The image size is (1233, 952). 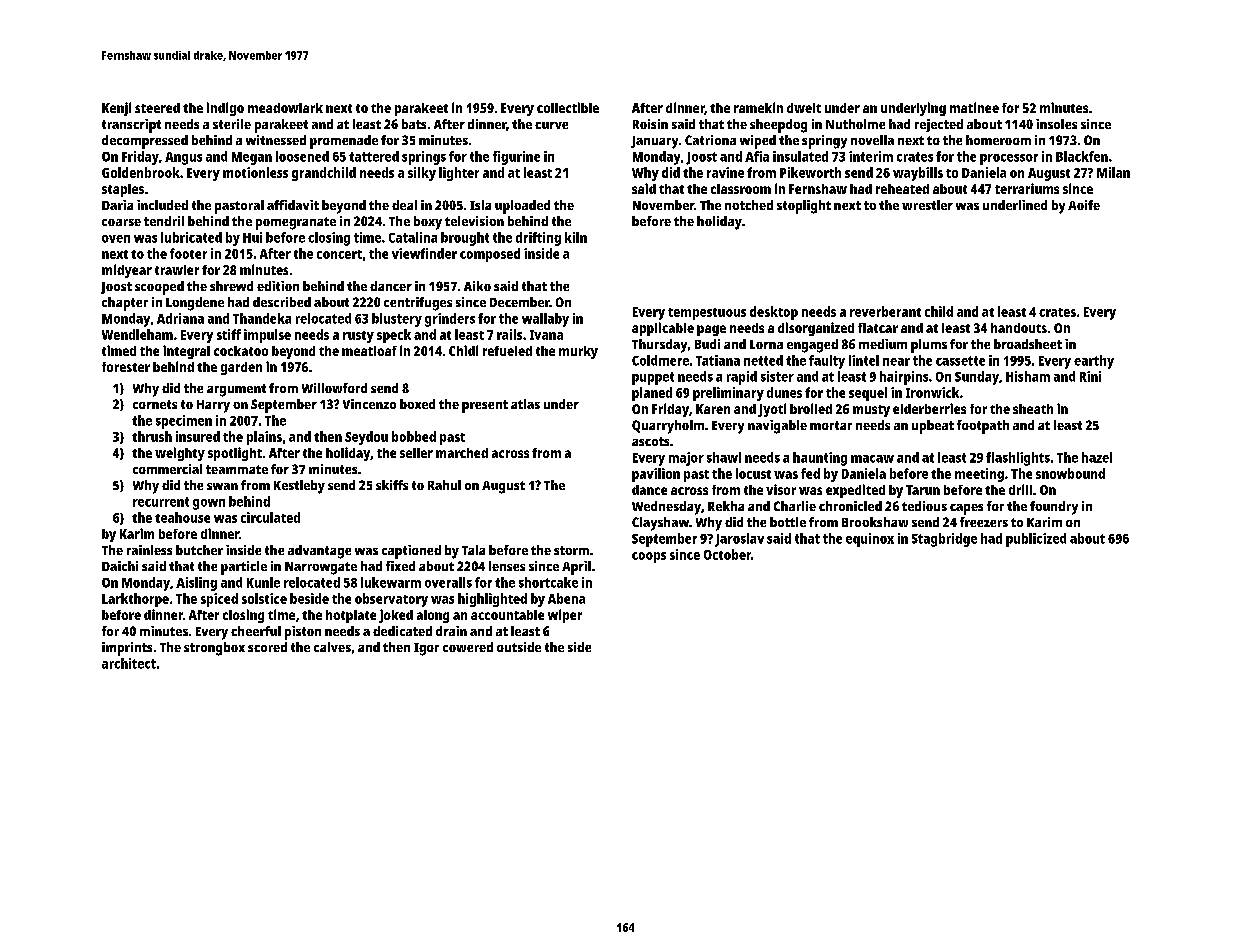 I want to click on sister, so click(x=777, y=376).
